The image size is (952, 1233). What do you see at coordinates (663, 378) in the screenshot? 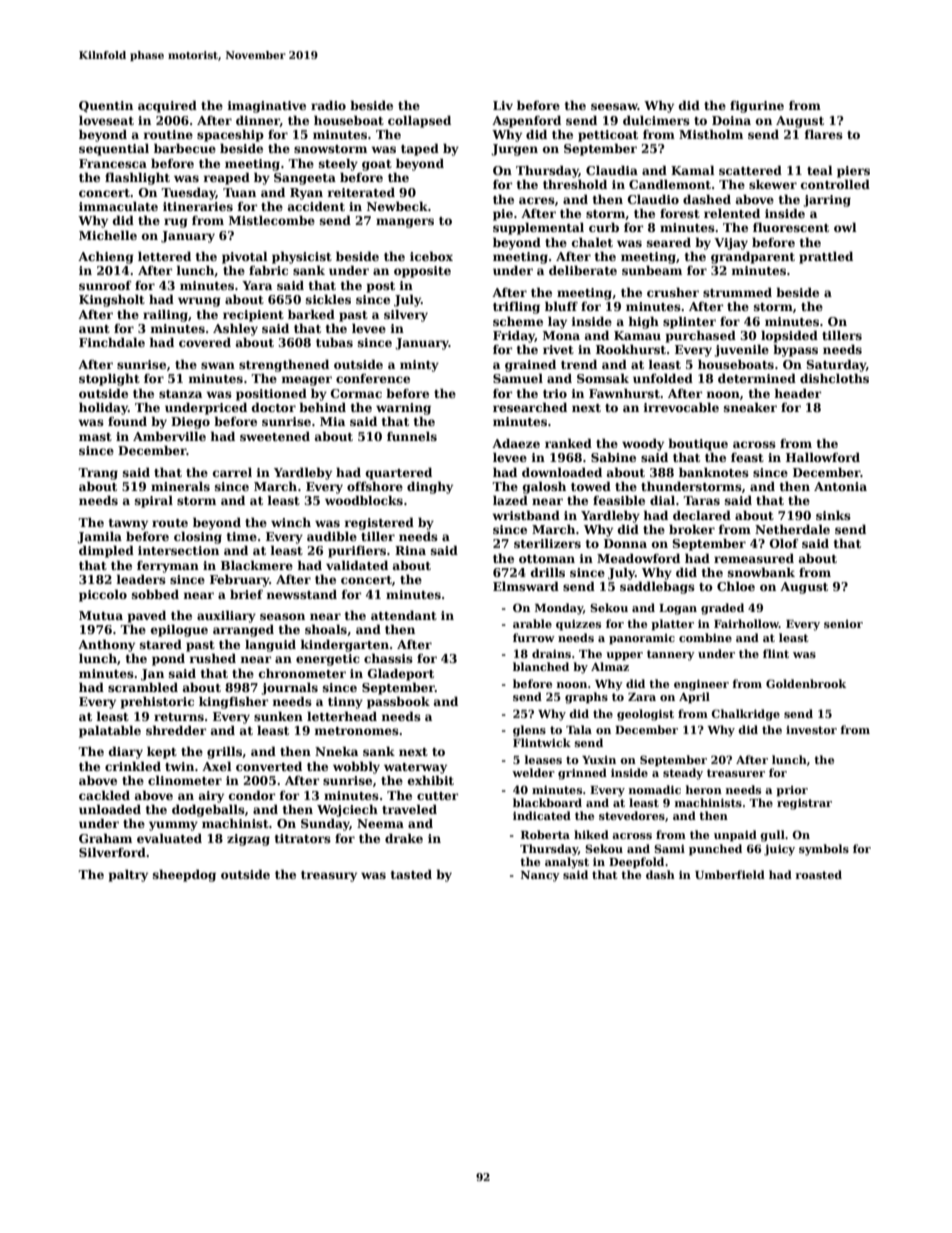
I see `unfolded` at bounding box center [663, 378].
